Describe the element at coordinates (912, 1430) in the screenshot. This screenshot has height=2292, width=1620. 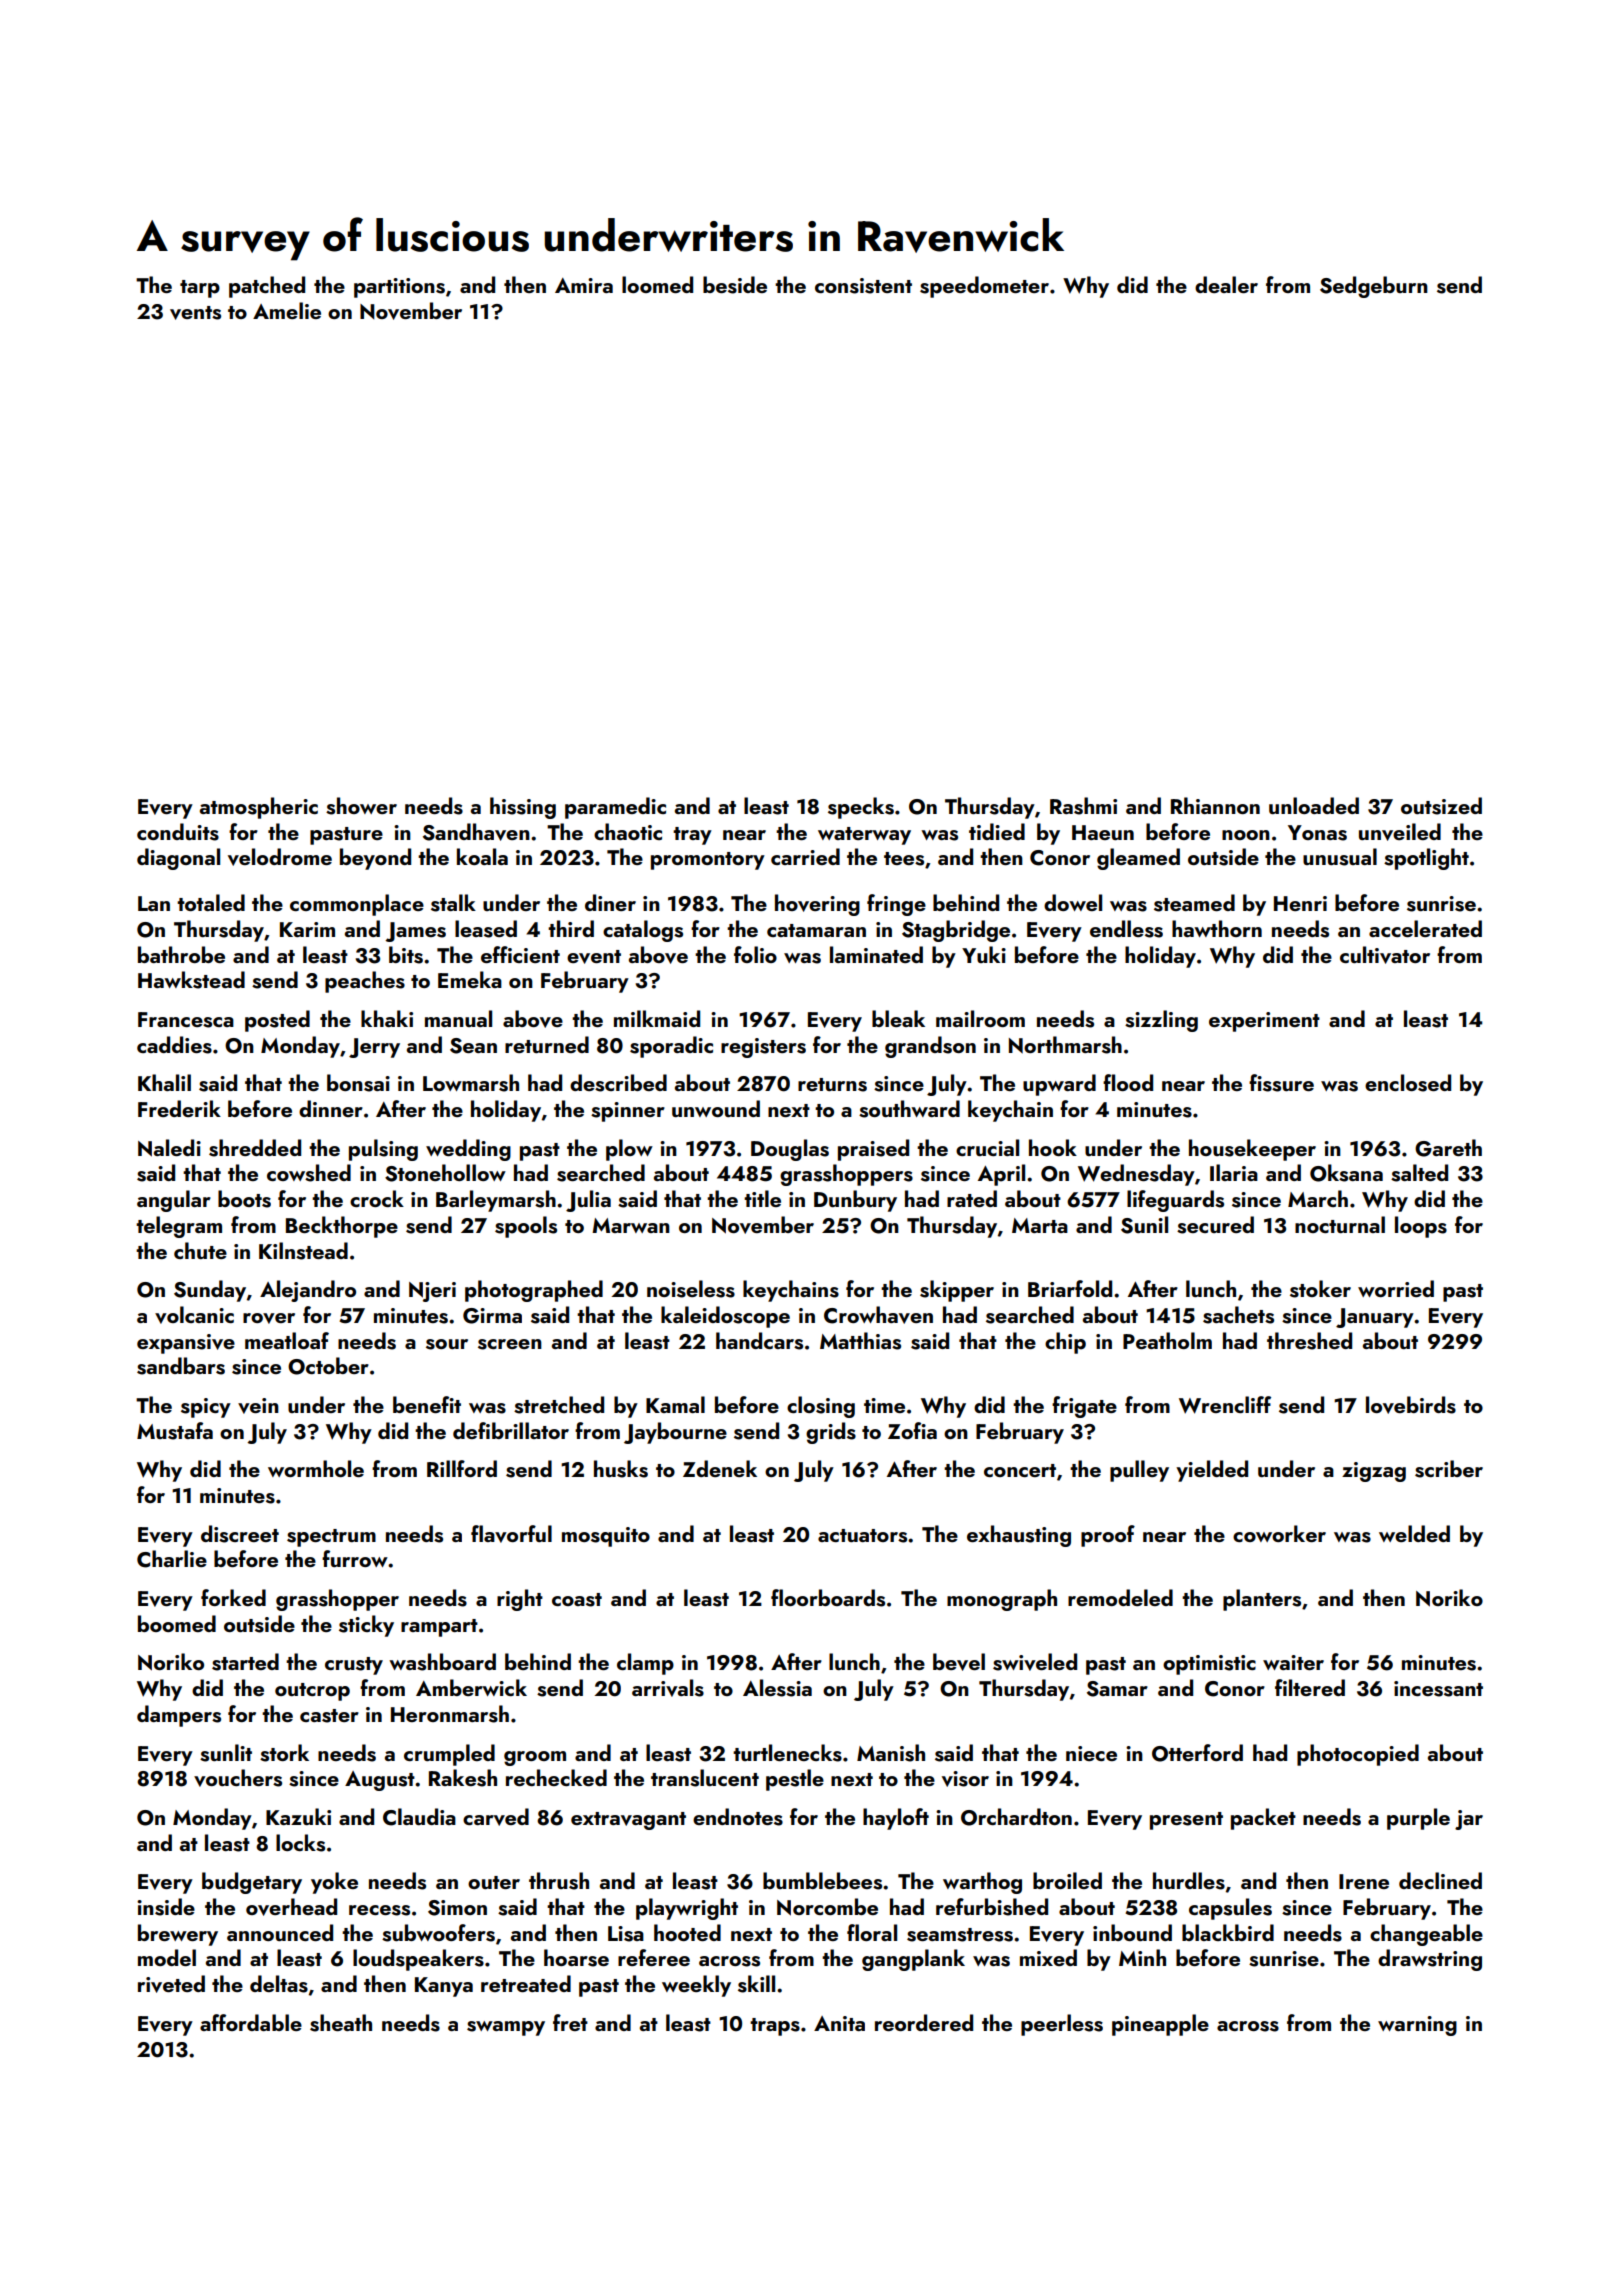
I see `Zofia` at that location.
